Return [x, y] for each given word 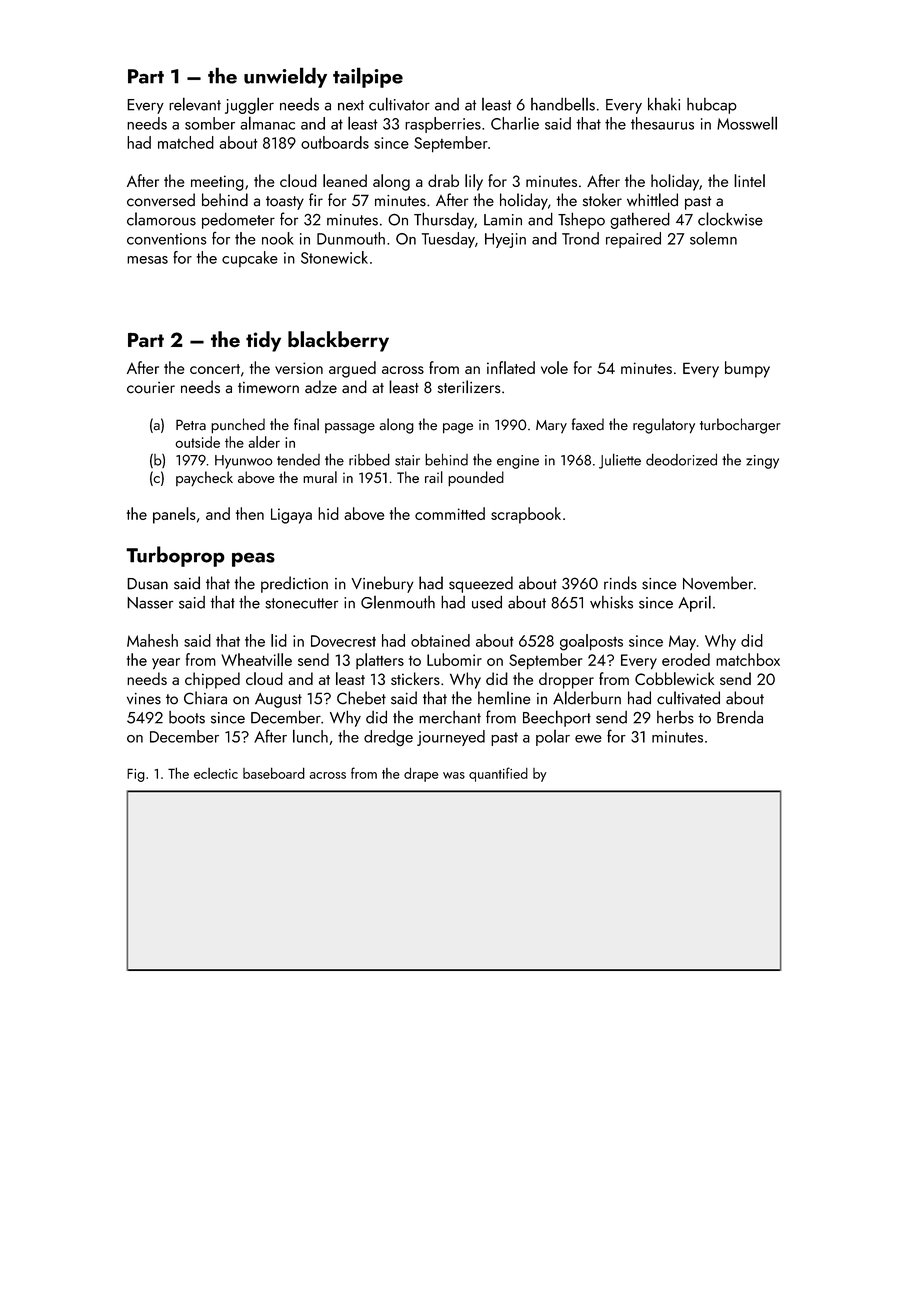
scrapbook [526, 515]
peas [253, 559]
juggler [249, 105]
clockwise [730, 219]
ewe [588, 739]
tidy [263, 341]
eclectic [216, 773]
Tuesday [448, 240]
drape [421, 775]
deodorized [681, 459]
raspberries [443, 125]
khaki [664, 104]
